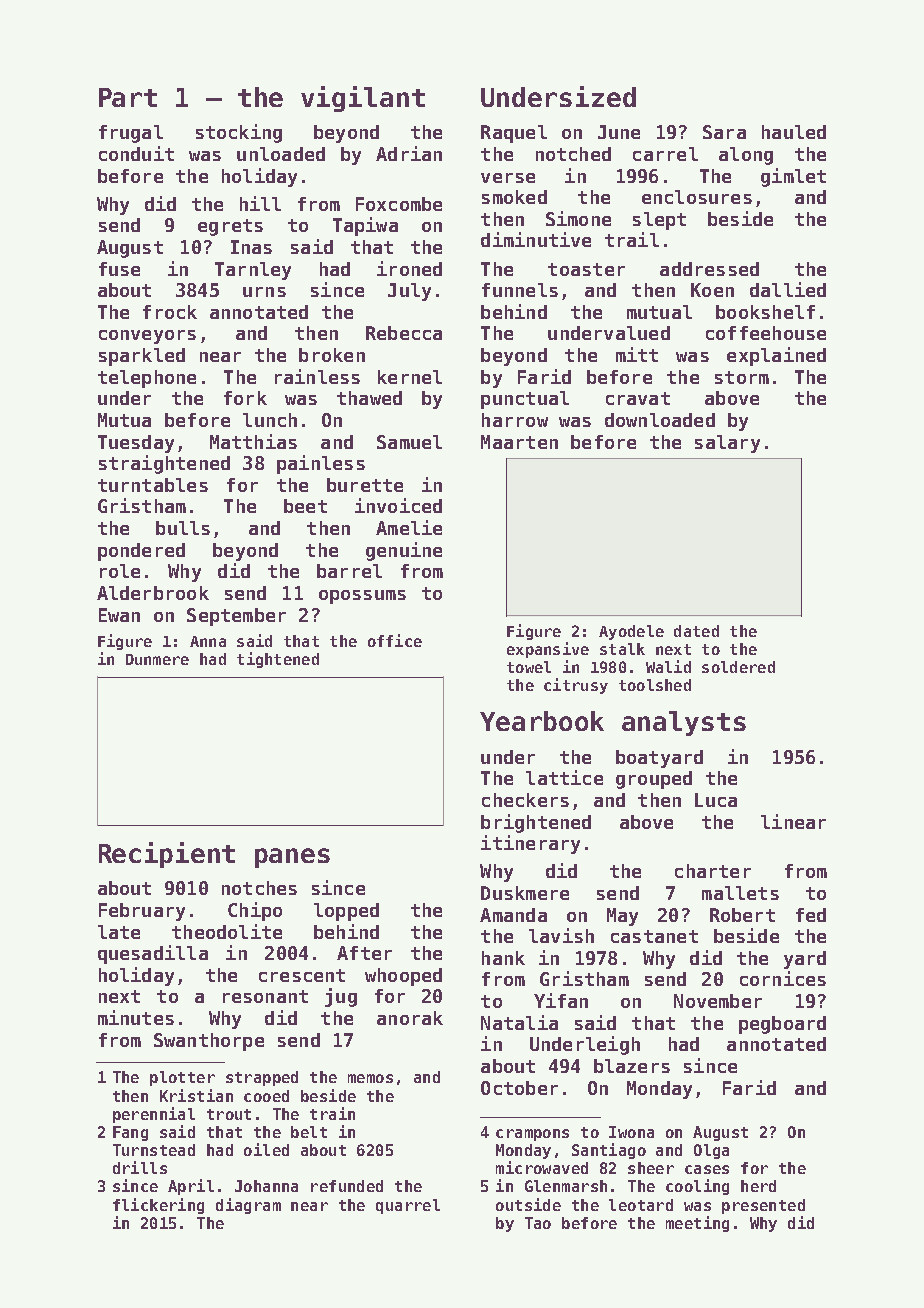 This screenshot has width=924, height=1308. Describe the element at coordinates (408, 1206) in the screenshot. I see `quarrel` at that location.
